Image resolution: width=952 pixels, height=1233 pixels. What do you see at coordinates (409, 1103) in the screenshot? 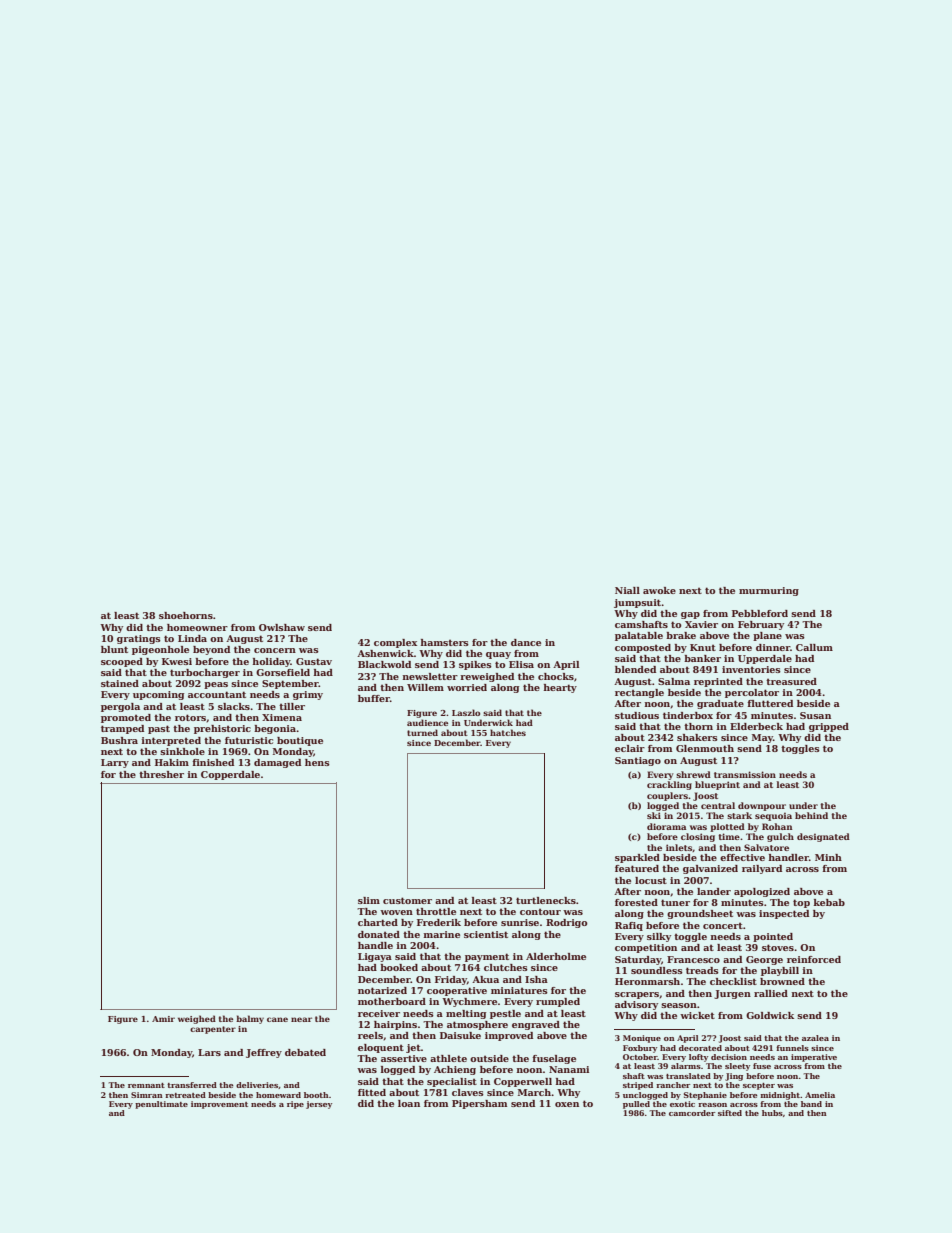
I see `loan` at bounding box center [409, 1103].
